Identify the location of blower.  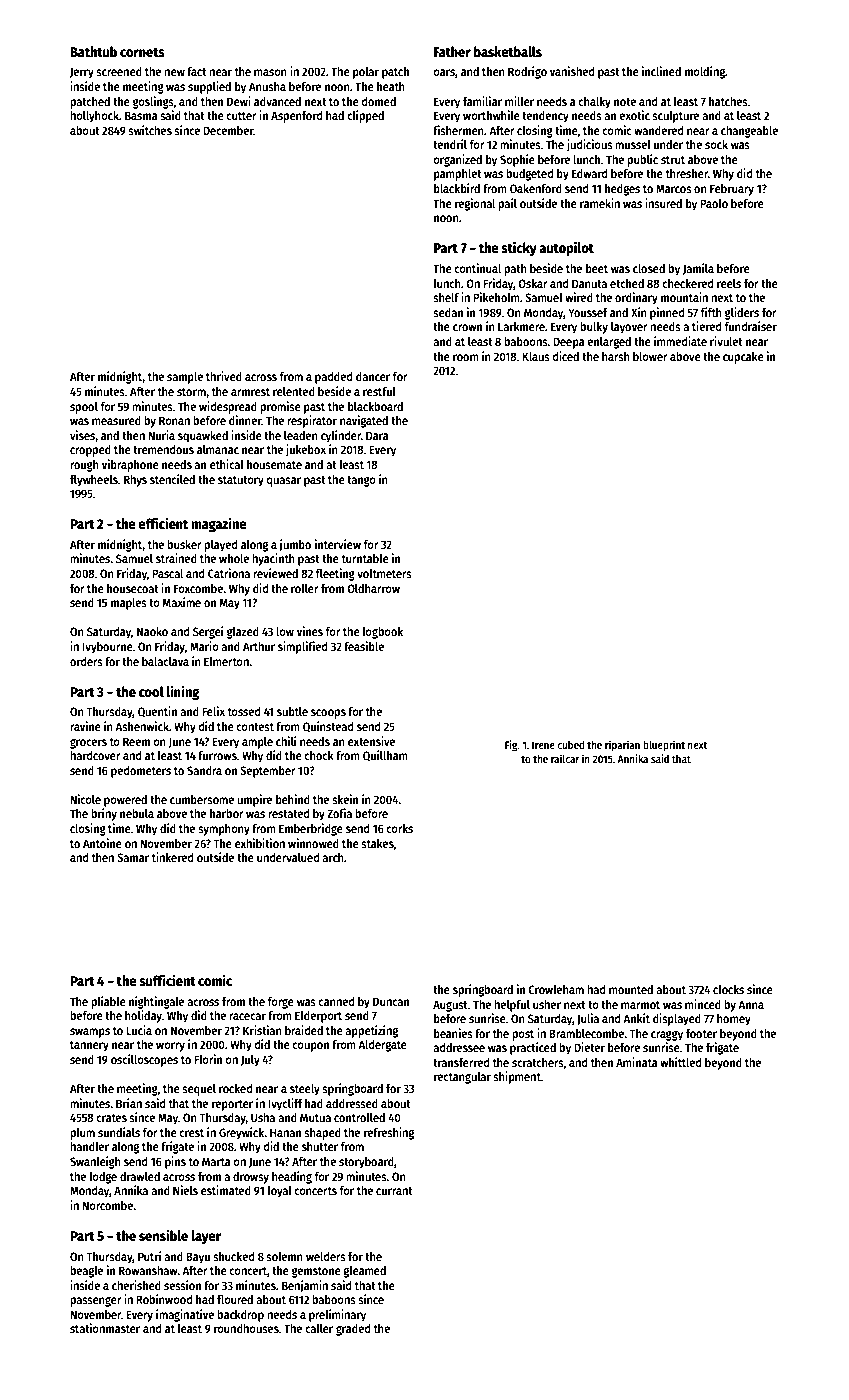
(650, 356).
